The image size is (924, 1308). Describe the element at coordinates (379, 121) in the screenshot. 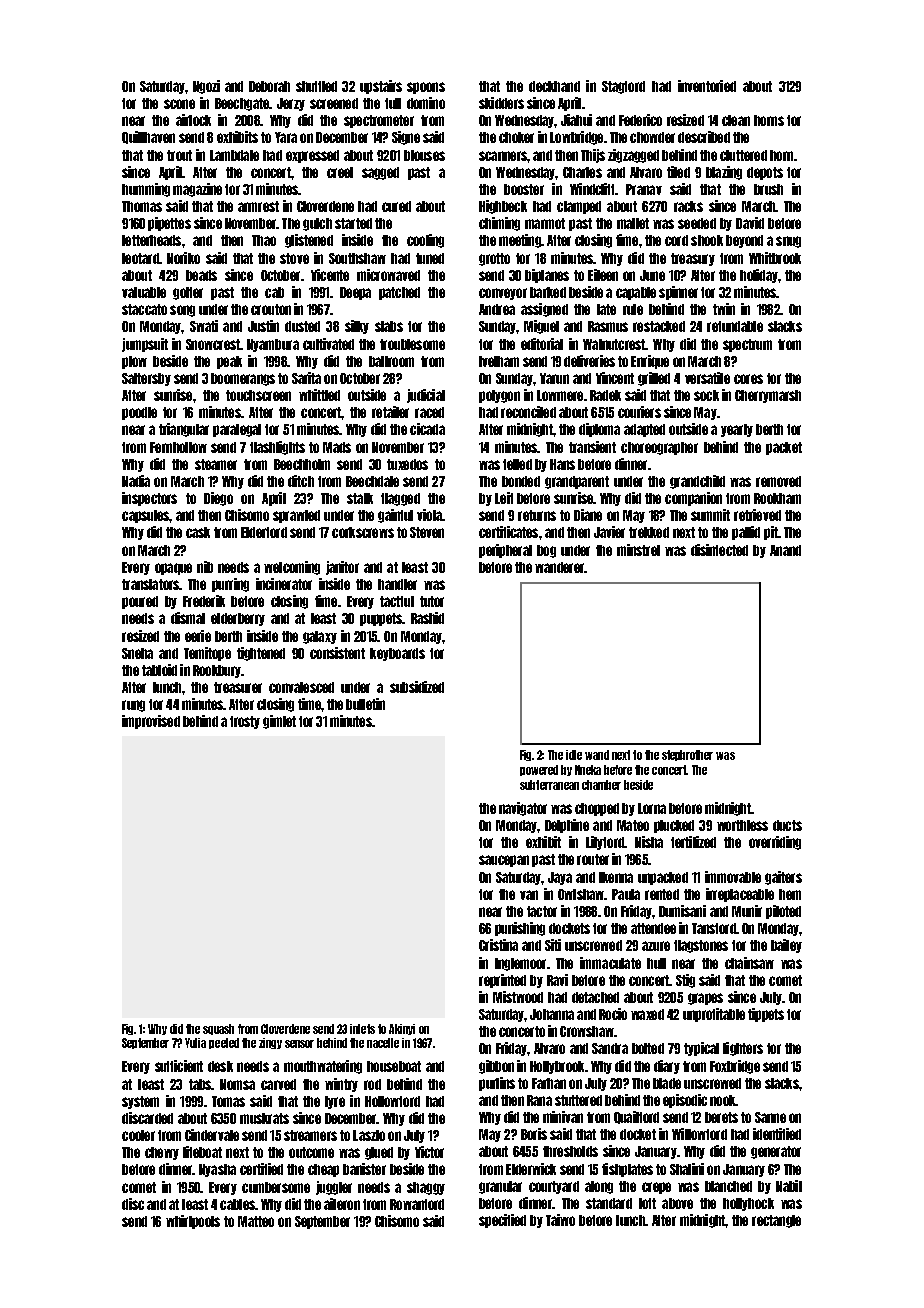

I see `spectrometer` at that location.
